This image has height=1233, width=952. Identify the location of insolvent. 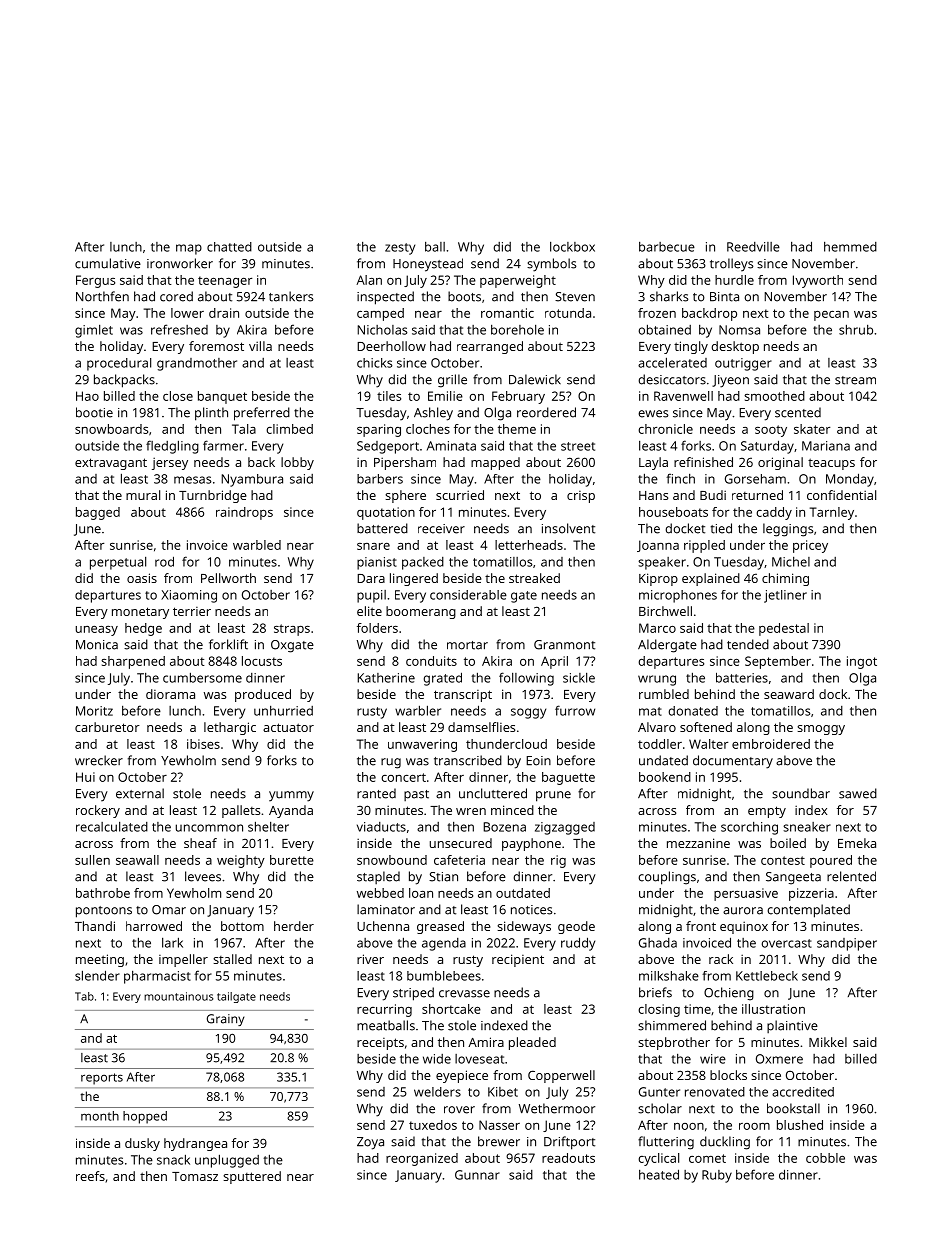
(568, 528).
